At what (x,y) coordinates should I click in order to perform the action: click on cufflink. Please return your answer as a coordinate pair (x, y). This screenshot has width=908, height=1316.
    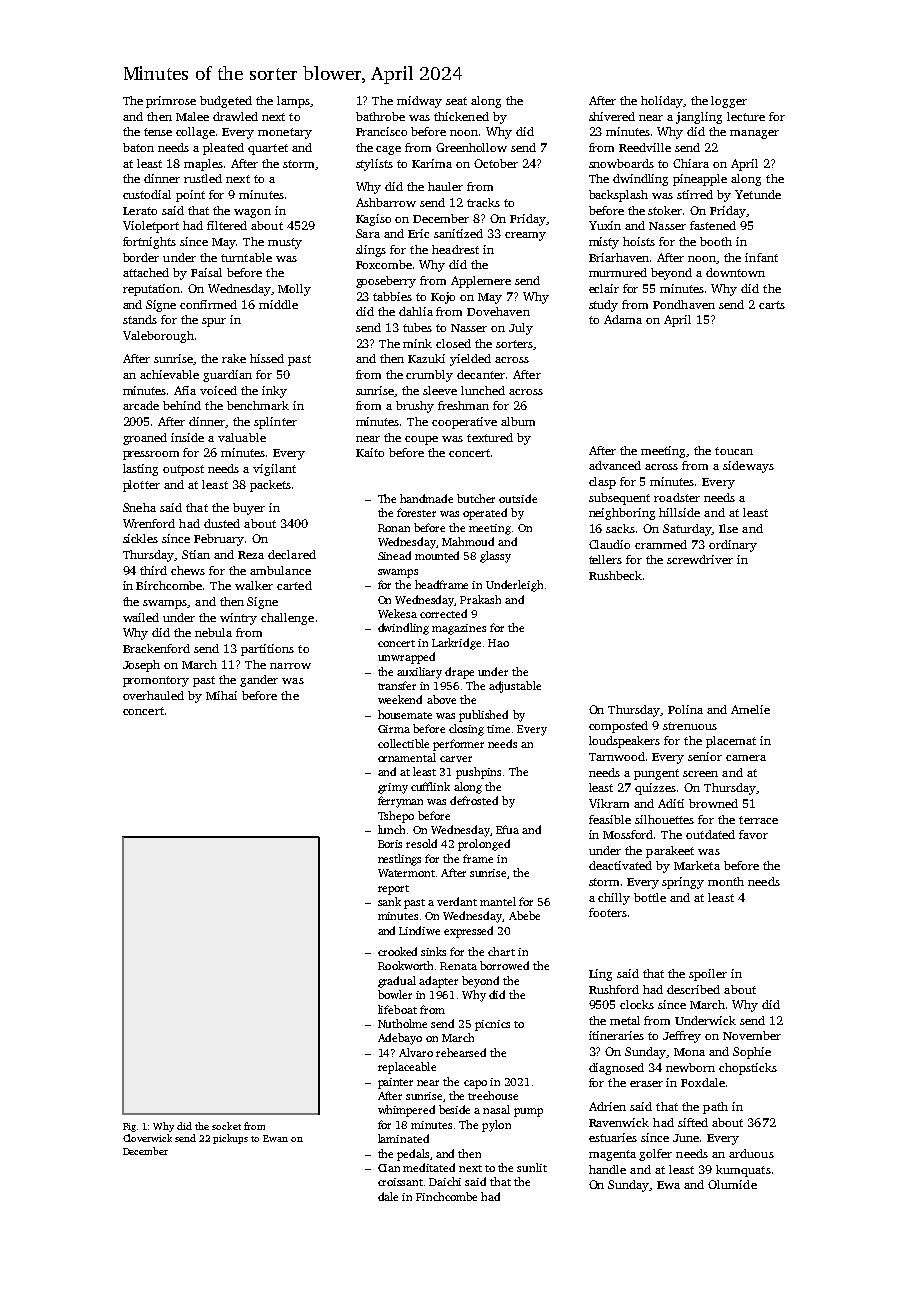
    Looking at the image, I should click on (430, 786).
